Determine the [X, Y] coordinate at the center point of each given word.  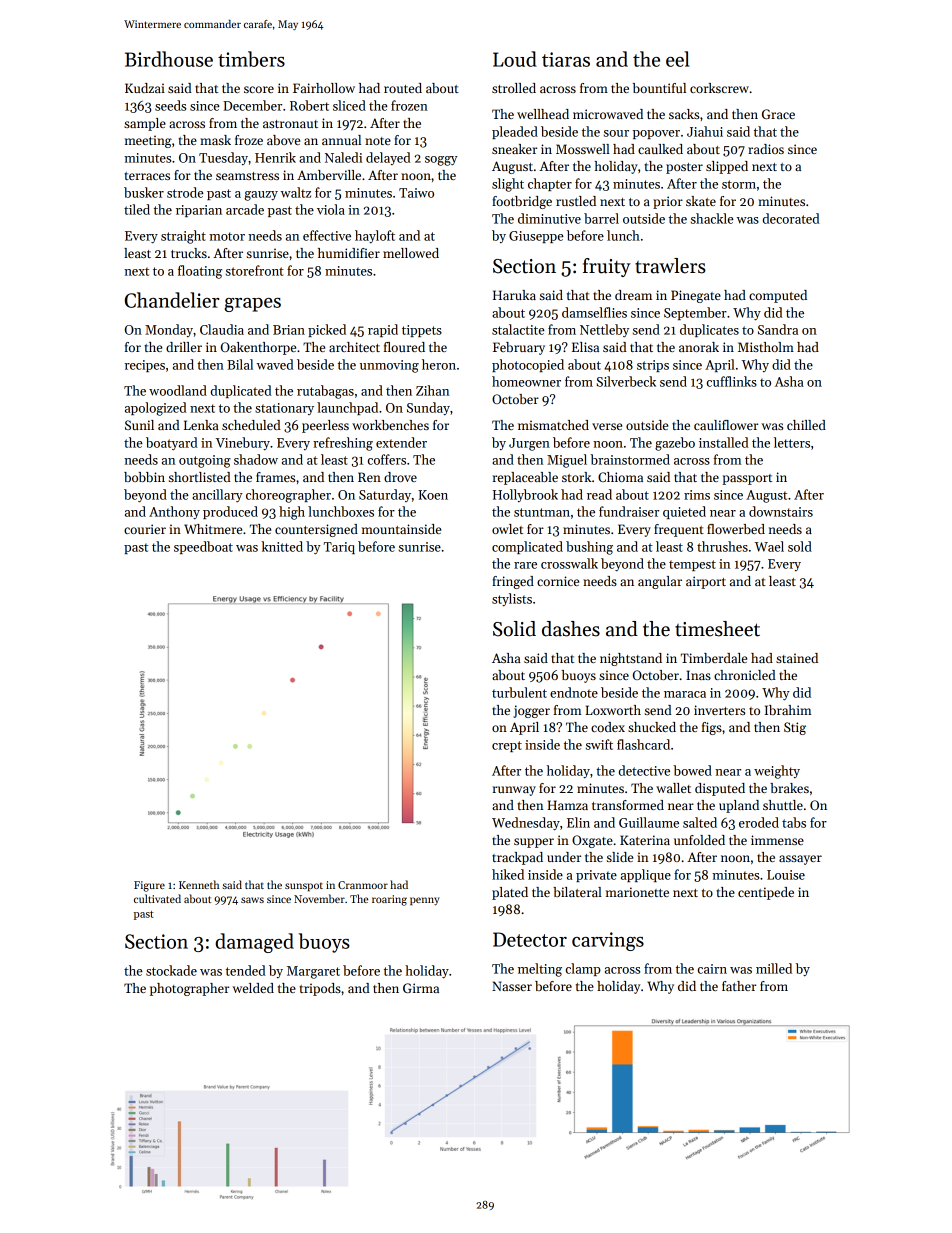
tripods [320, 989]
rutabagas [325, 392]
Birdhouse [169, 59]
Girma [421, 988]
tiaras [566, 59]
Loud [515, 59]
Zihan [432, 390]
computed [778, 296]
